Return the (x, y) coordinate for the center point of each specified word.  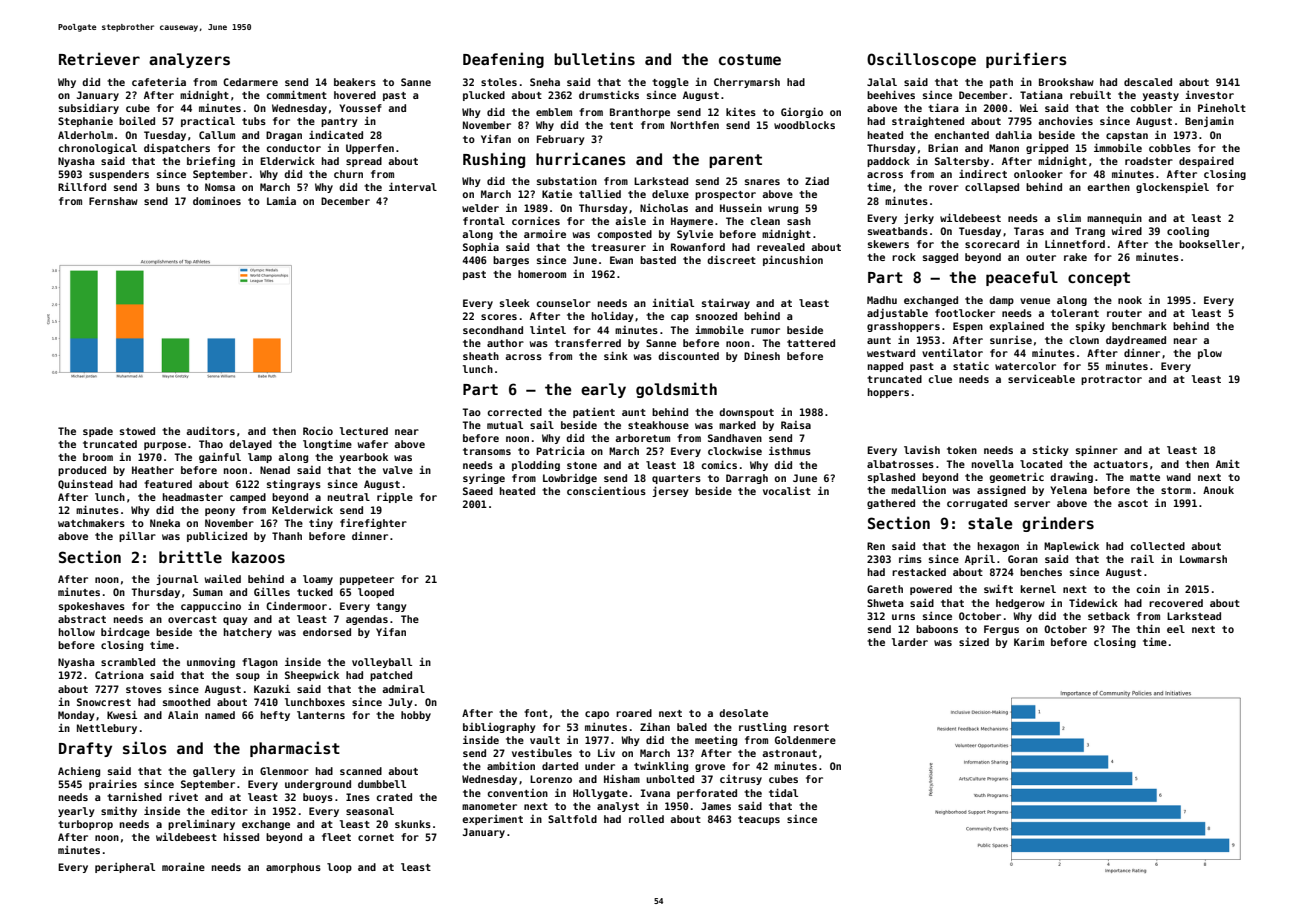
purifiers (1026, 60)
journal (177, 579)
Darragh (747, 479)
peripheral (125, 868)
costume (750, 59)
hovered (355, 95)
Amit (1228, 464)
